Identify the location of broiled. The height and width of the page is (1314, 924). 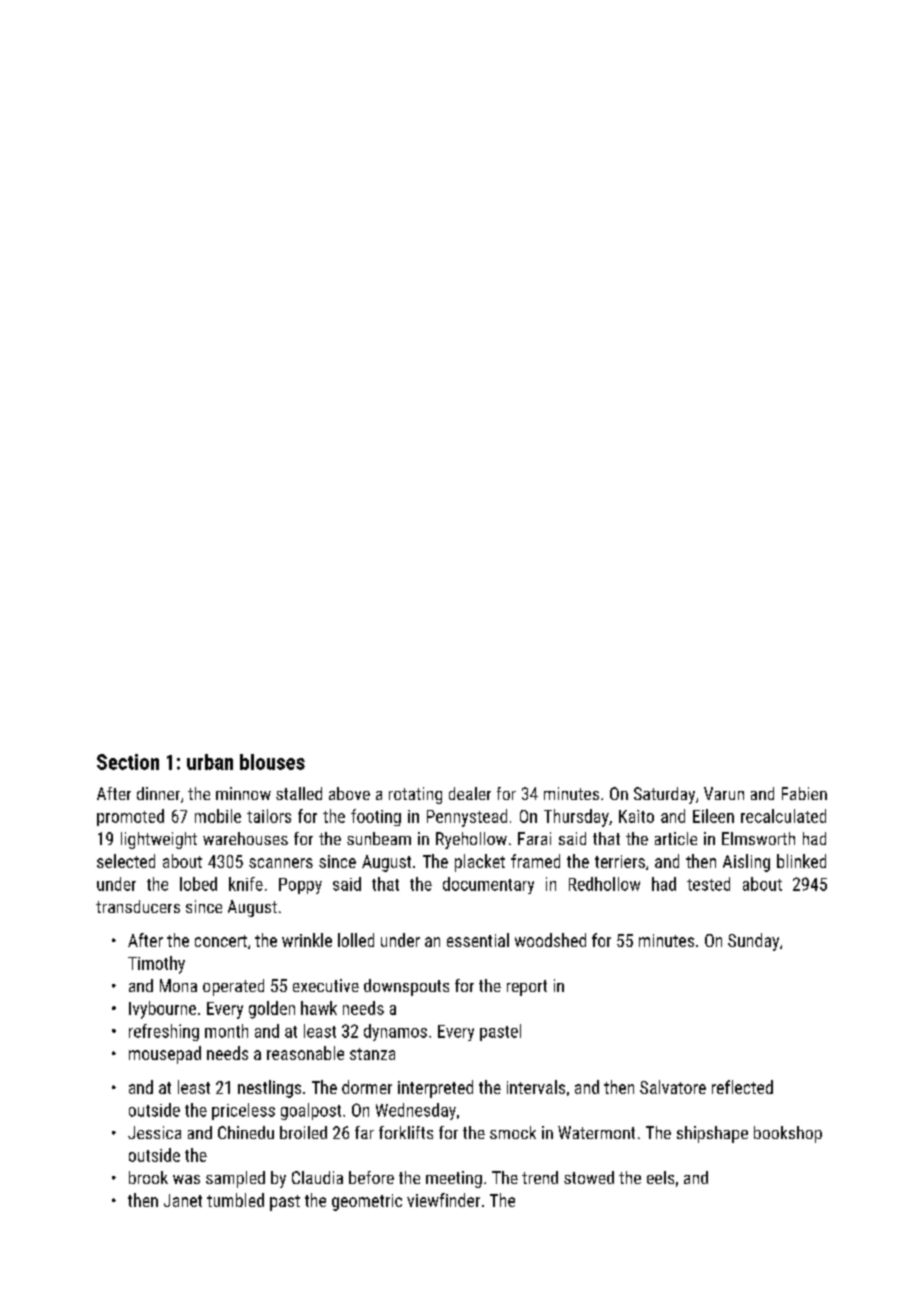
(303, 1132).
